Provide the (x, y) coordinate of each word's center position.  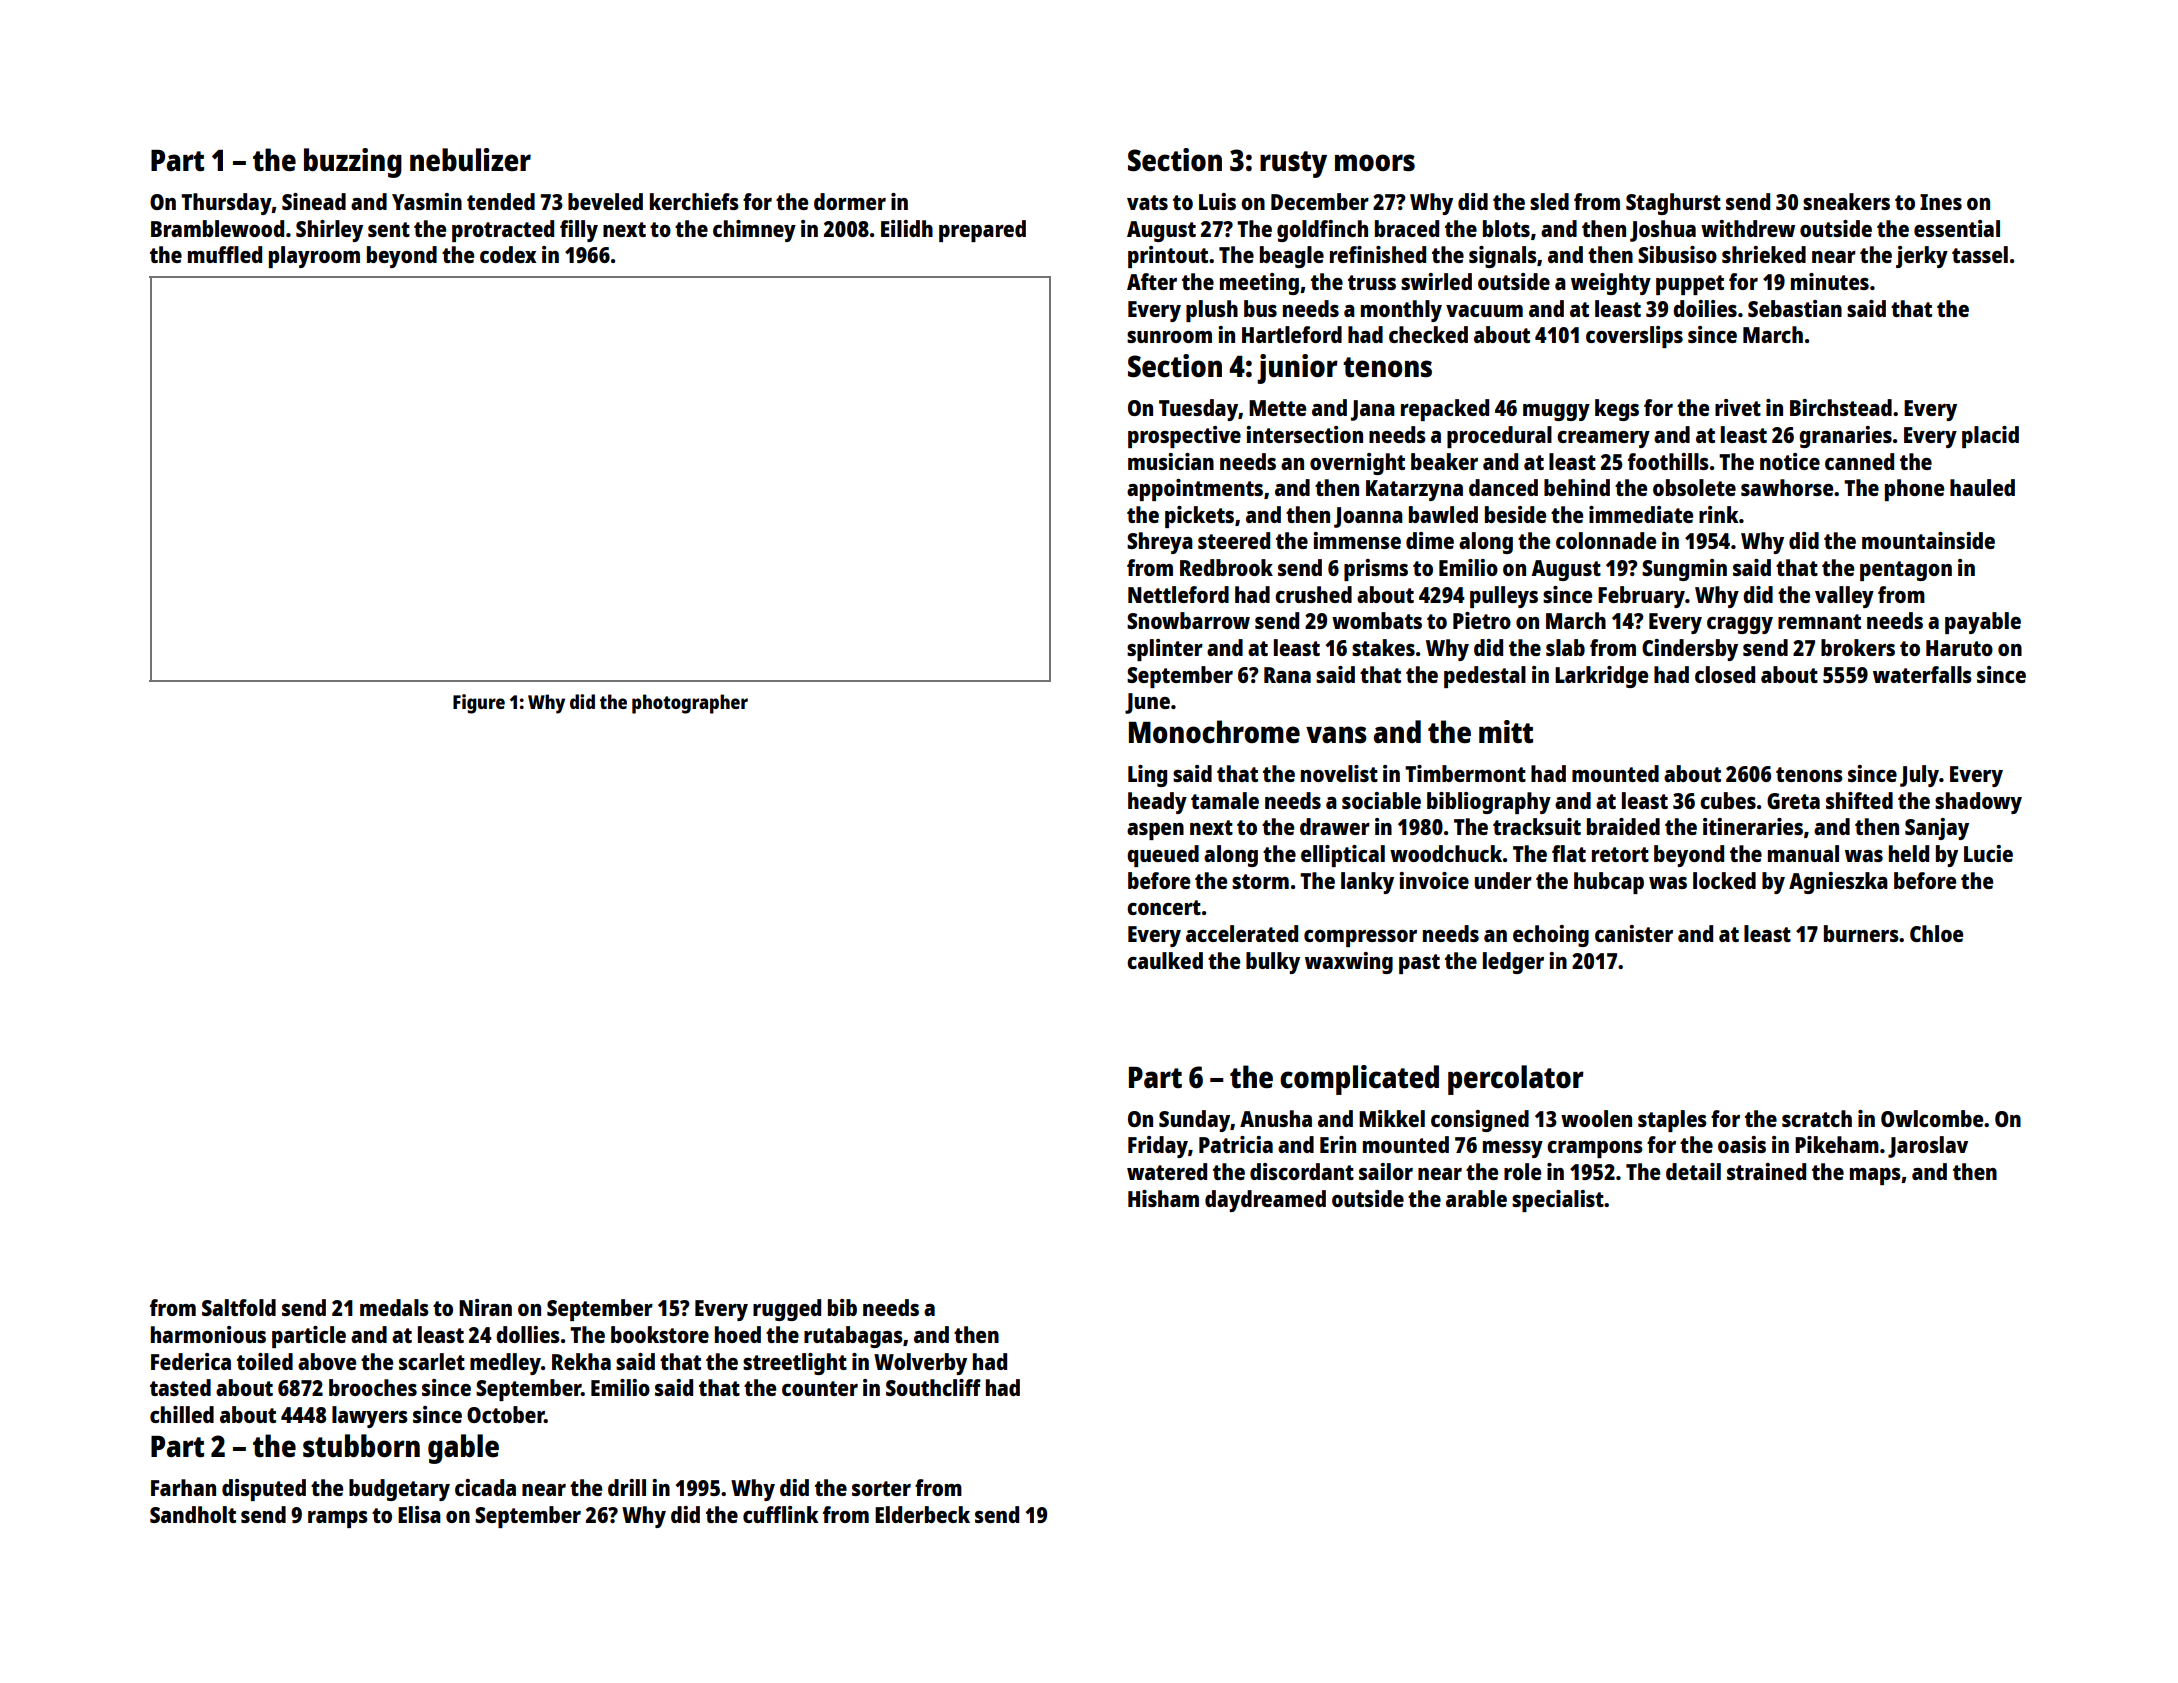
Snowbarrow (1188, 620)
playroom (314, 257)
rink (1719, 514)
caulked (1165, 960)
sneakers (1846, 201)
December (1320, 201)
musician (1171, 461)
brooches (373, 1387)
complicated (1359, 1080)
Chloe (1936, 933)
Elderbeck (922, 1514)
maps (1875, 1176)
